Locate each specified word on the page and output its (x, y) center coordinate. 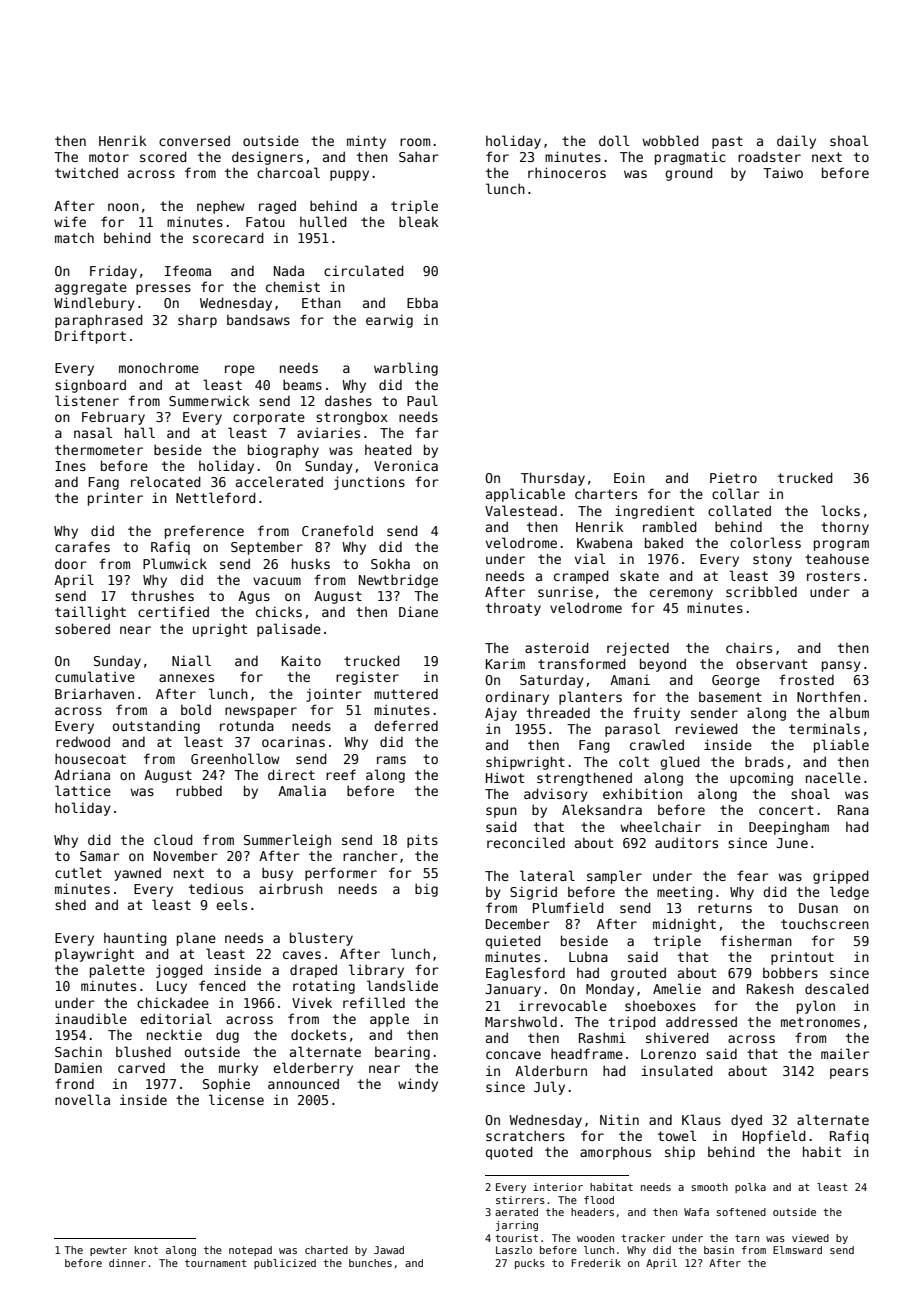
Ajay (501, 714)
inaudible (91, 1018)
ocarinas (293, 742)
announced (303, 1083)
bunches (370, 1263)
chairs (749, 647)
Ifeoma (188, 270)
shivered (677, 1037)
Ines (70, 466)
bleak (419, 221)
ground (689, 174)
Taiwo (783, 173)
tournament (216, 1263)
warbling (406, 369)
